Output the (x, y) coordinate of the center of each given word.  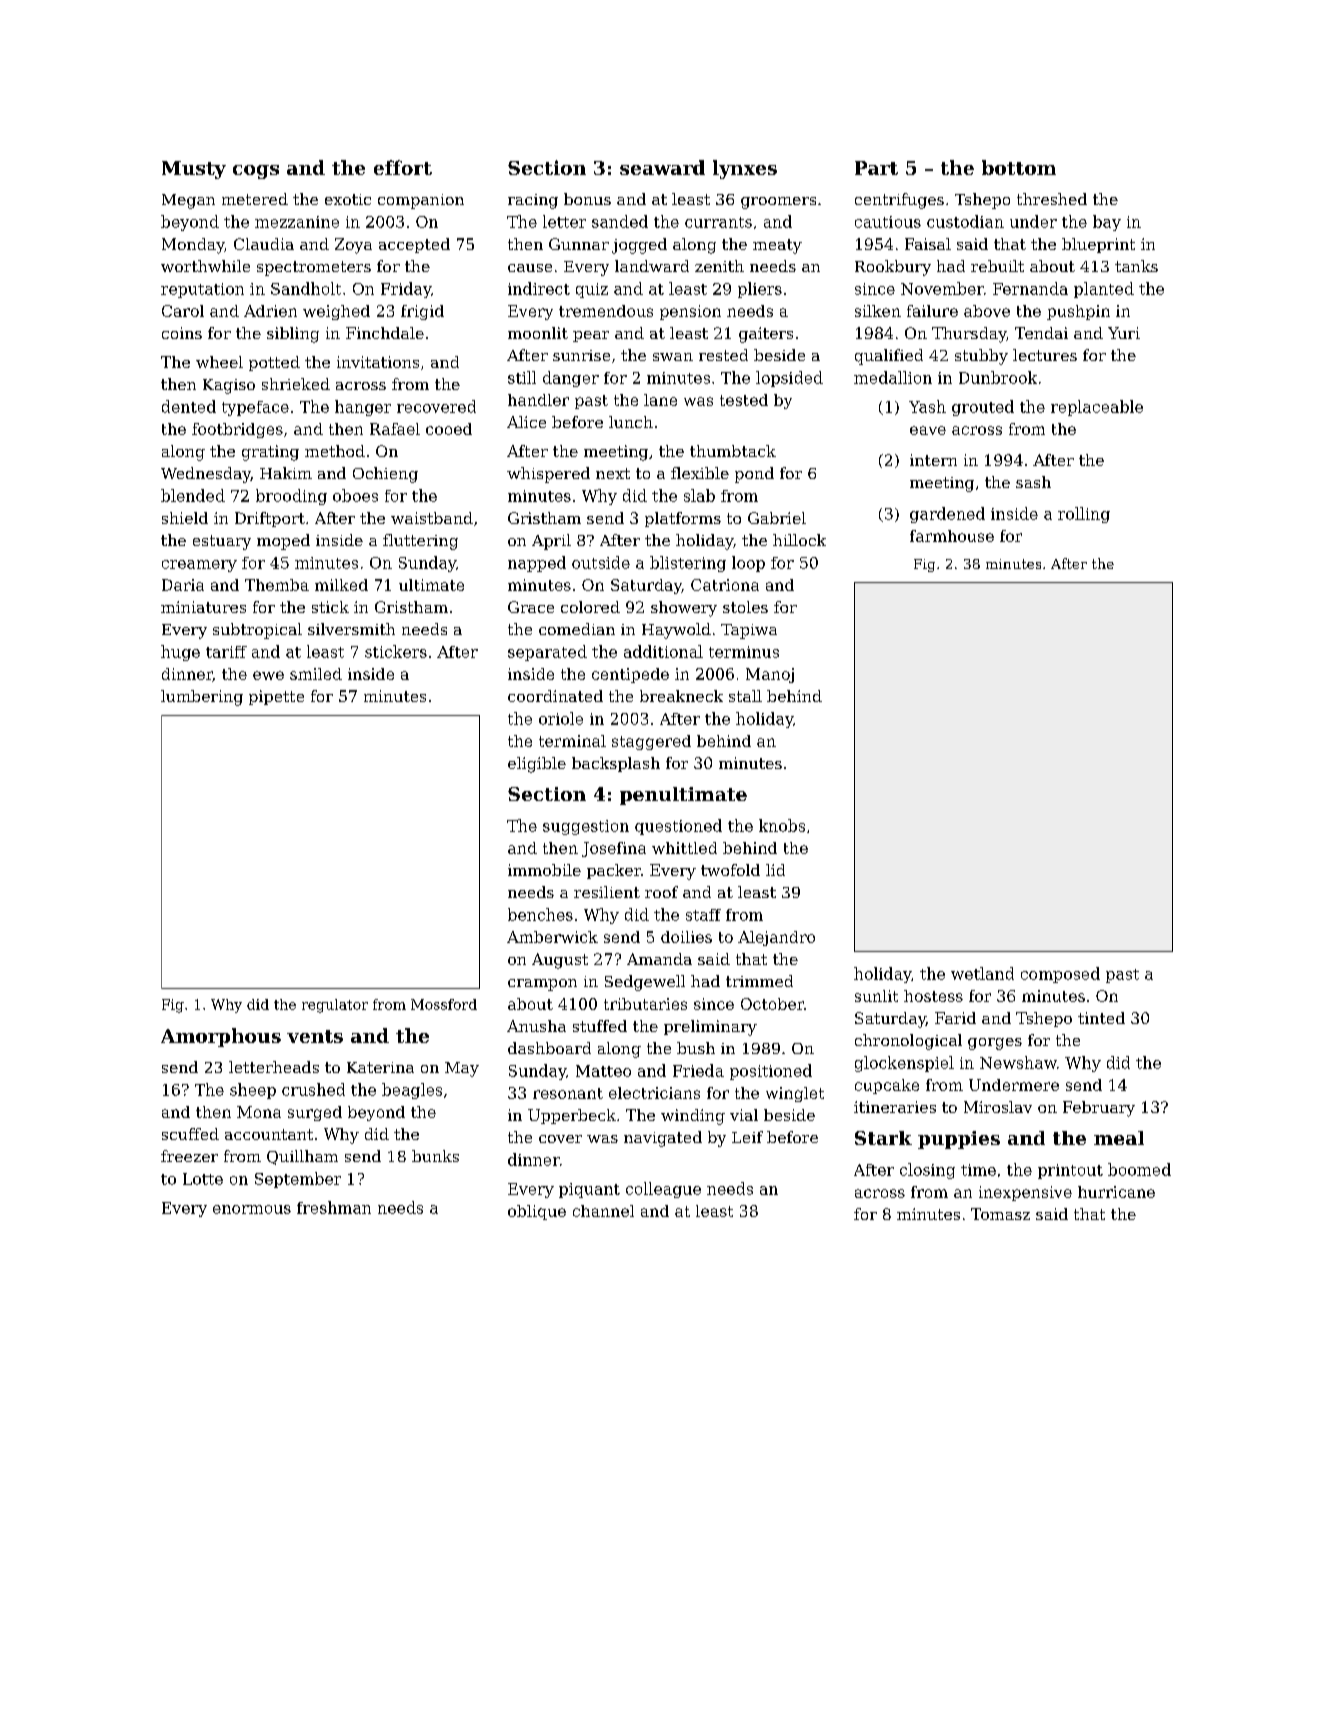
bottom (1019, 167)
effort (403, 167)
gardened (947, 515)
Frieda (698, 1070)
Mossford (444, 1004)
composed (1060, 975)
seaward (662, 167)
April (551, 542)
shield (185, 518)
